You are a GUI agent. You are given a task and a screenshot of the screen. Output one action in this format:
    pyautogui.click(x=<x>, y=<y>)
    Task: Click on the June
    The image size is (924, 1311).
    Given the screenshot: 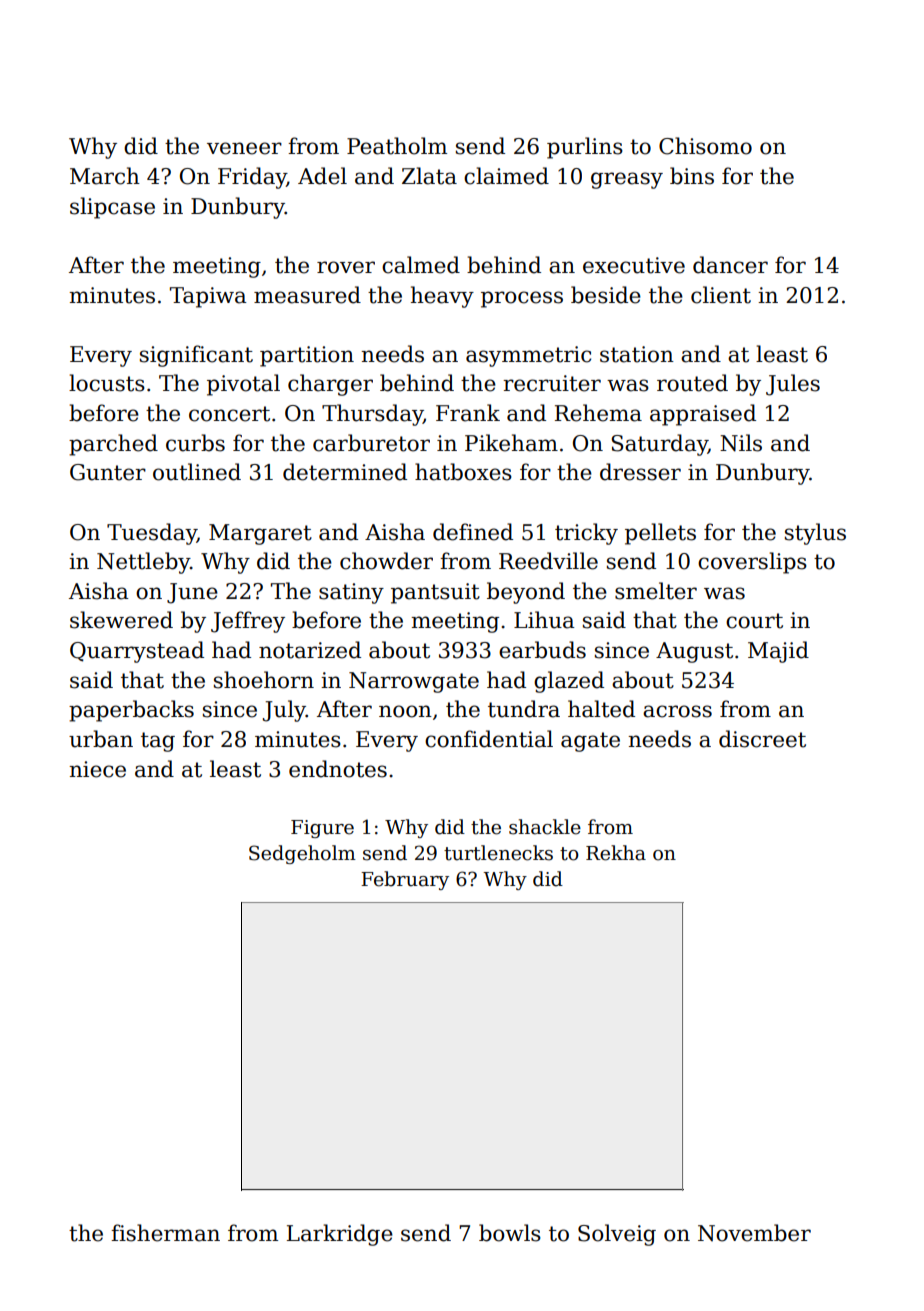 What is the action you would take?
    pyautogui.click(x=192, y=593)
